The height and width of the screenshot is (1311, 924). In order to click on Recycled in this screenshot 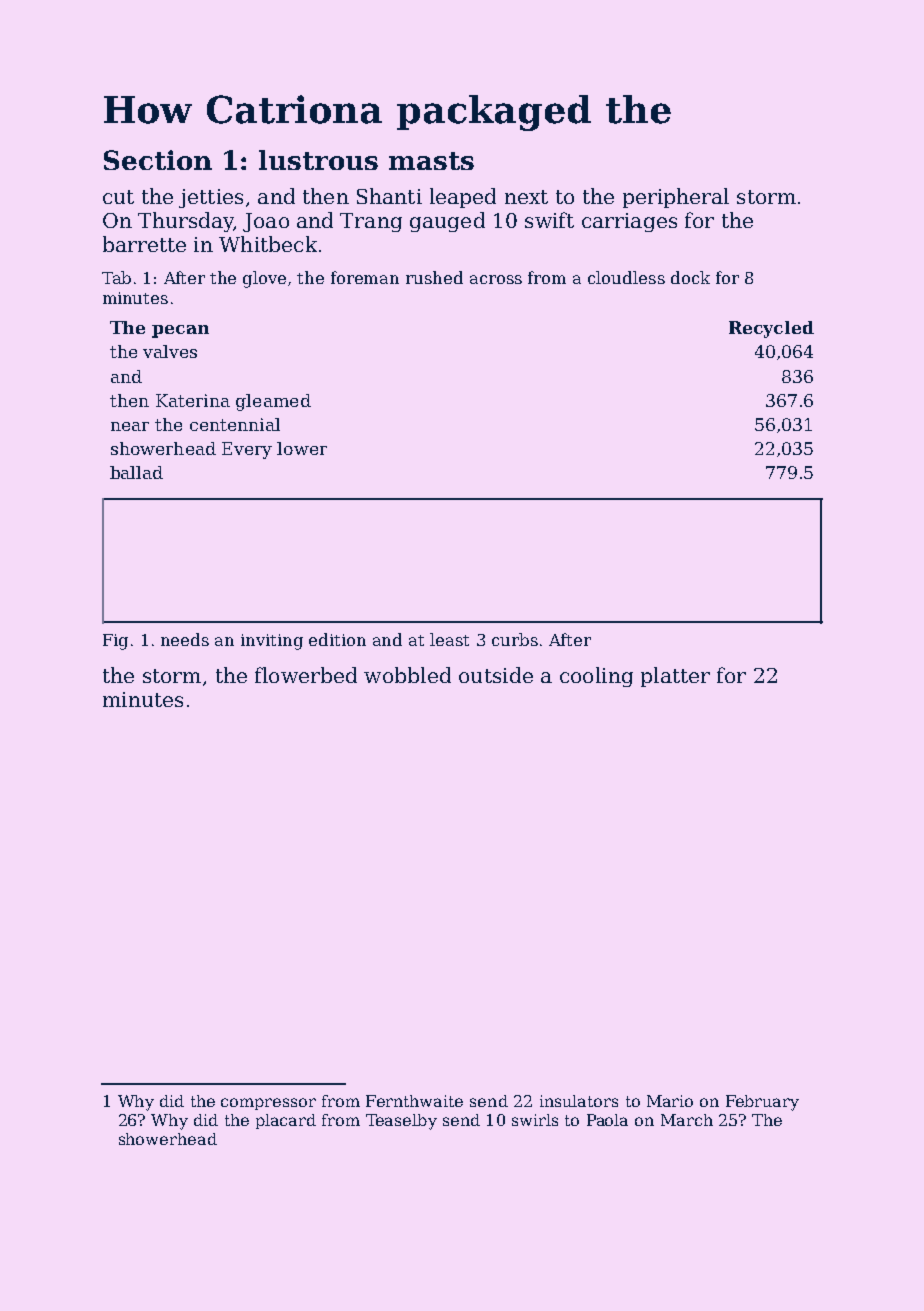, I will do `click(771, 329)`.
